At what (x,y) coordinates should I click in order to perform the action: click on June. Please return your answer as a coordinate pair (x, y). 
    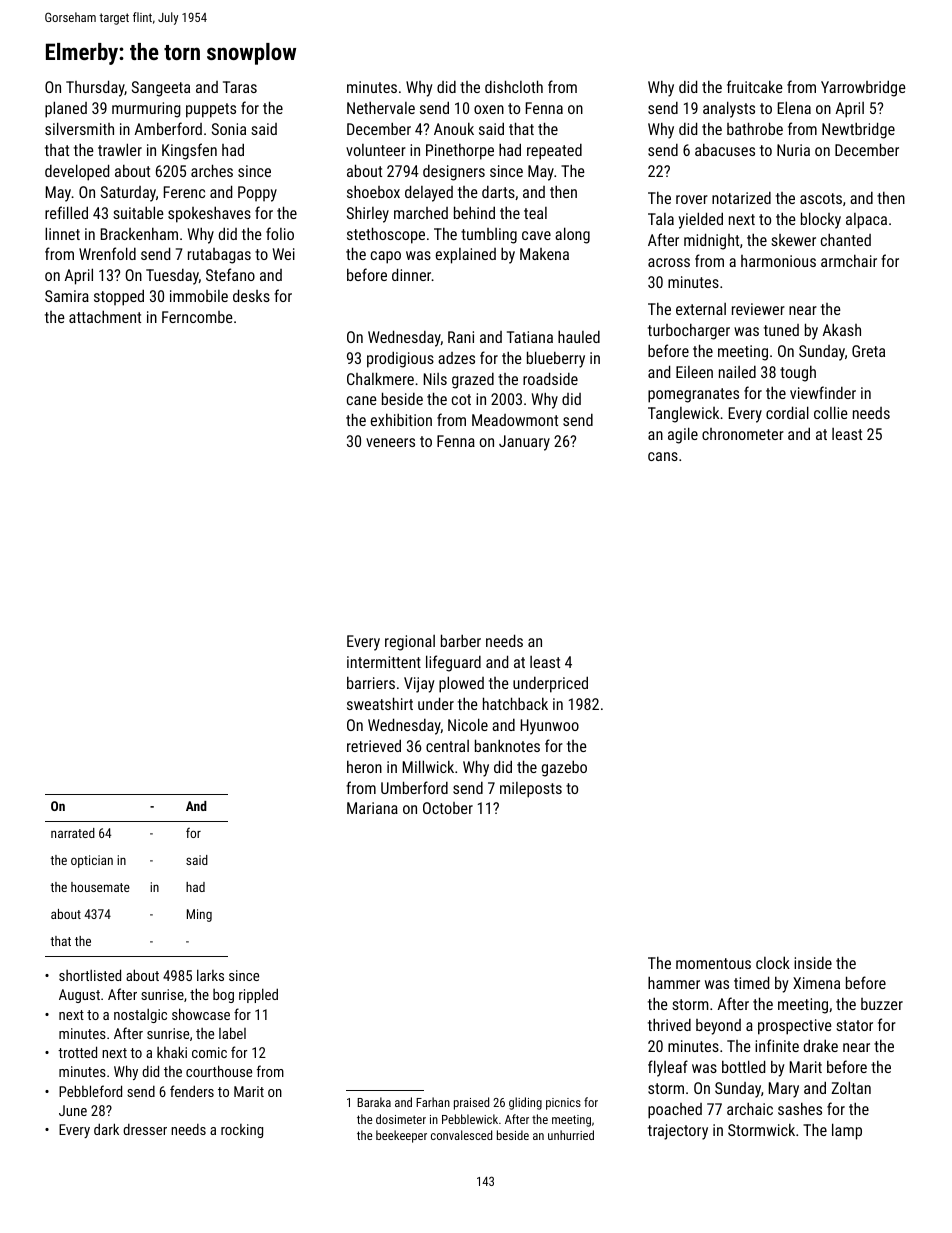
    Looking at the image, I should click on (73, 1110).
